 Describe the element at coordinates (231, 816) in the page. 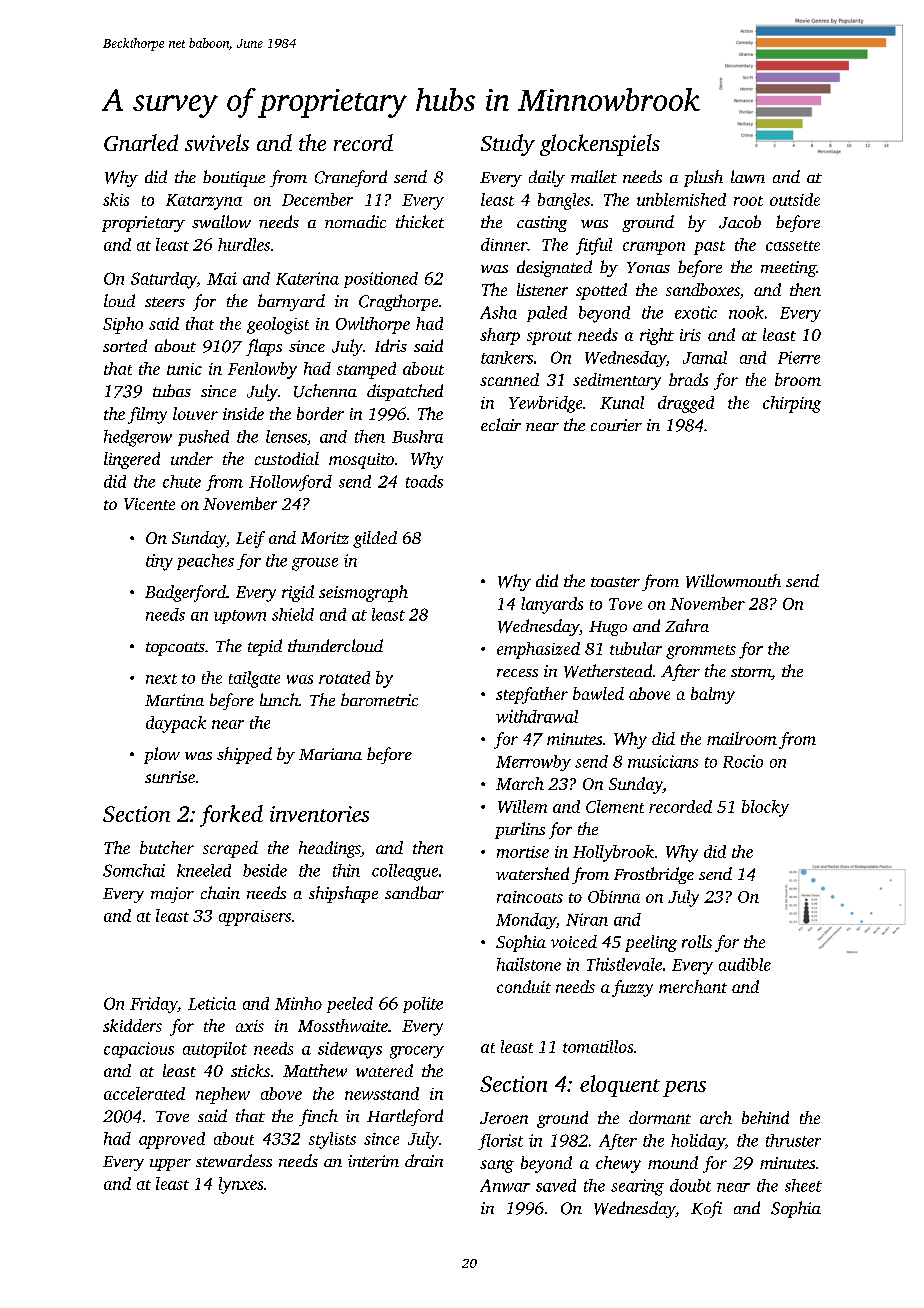

I see `forked` at that location.
